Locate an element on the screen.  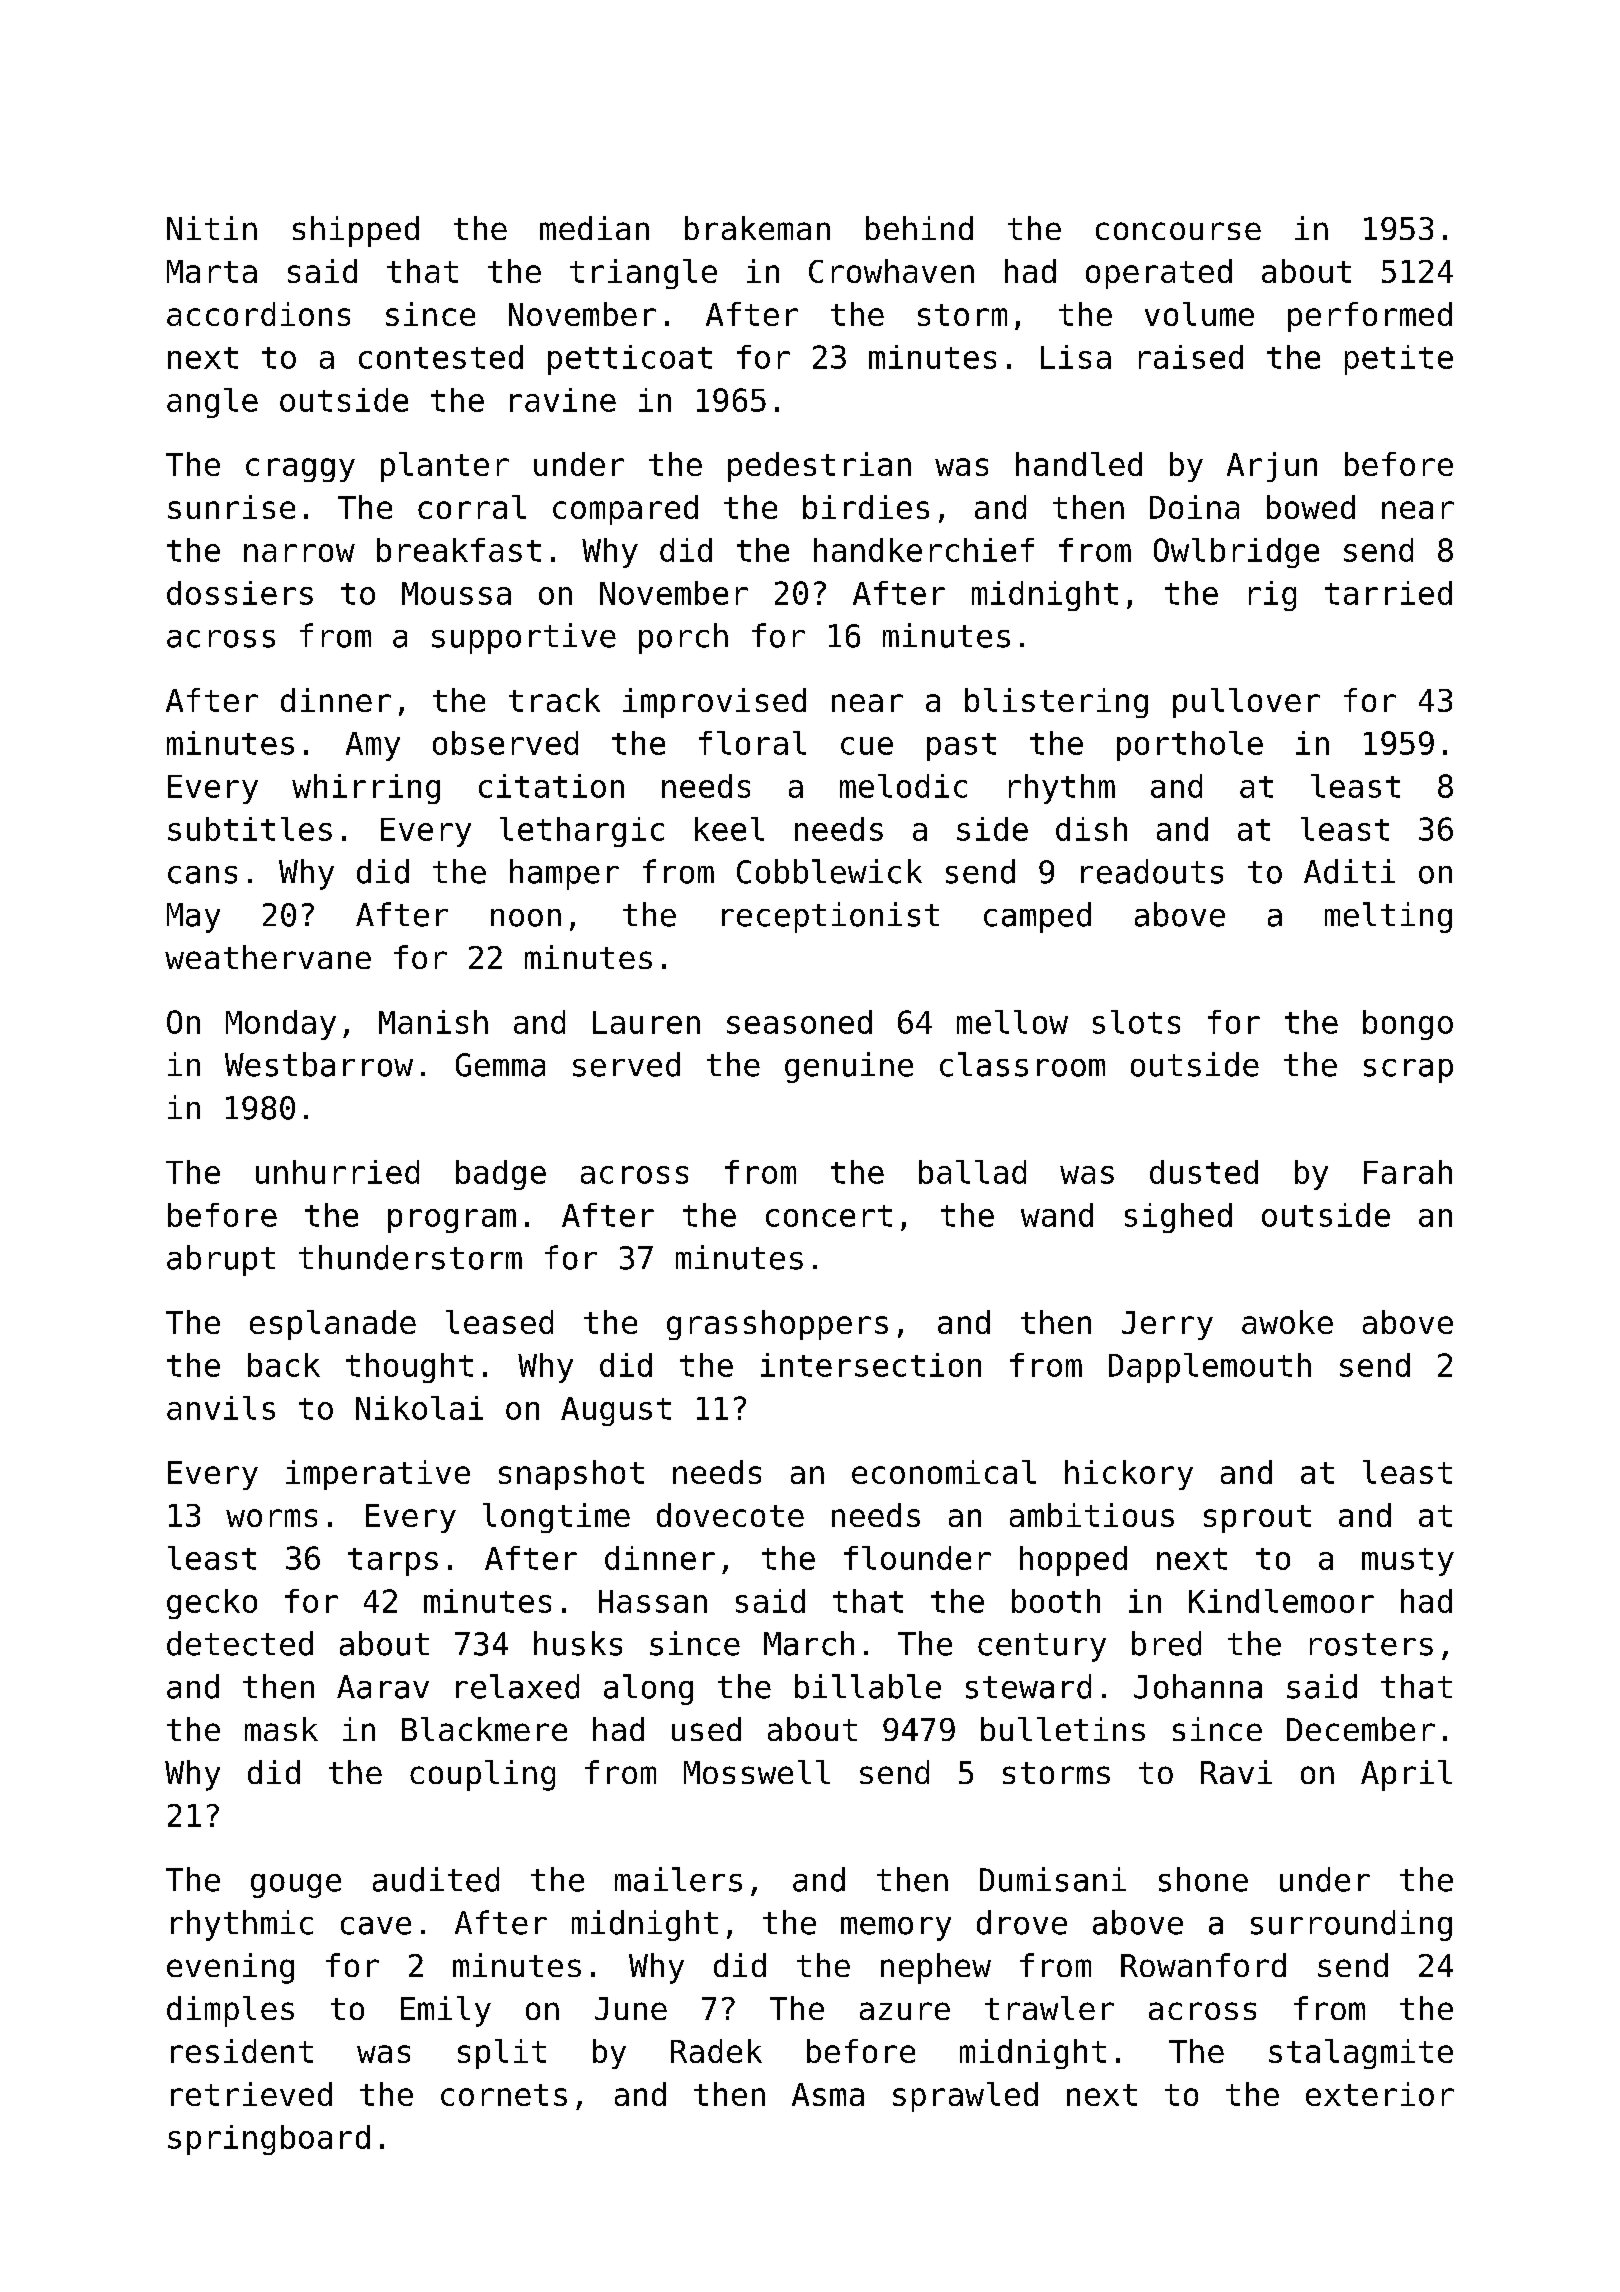
exterior is located at coordinates (1380, 2094).
